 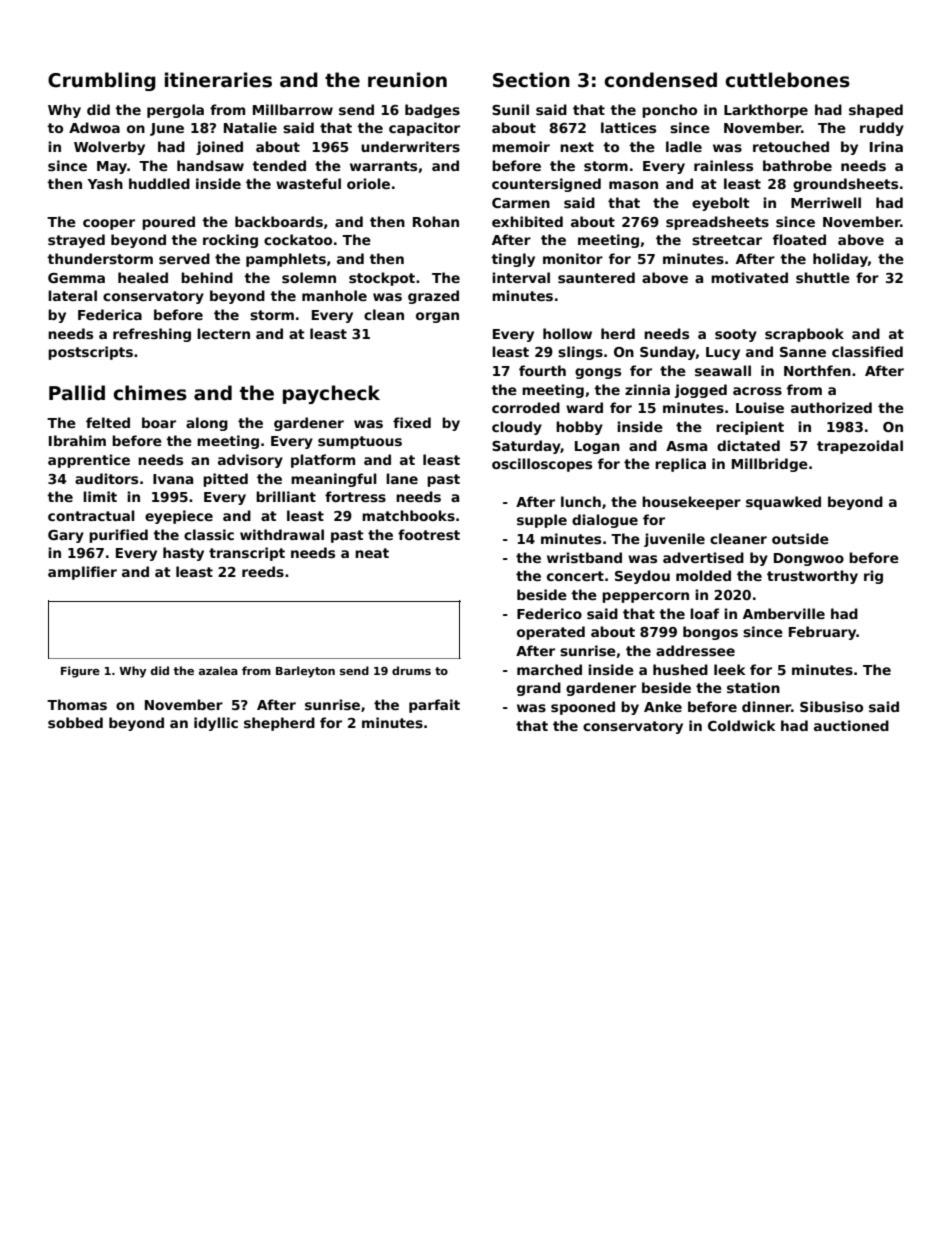 What do you see at coordinates (787, 80) in the page?
I see `cuttlebones` at bounding box center [787, 80].
